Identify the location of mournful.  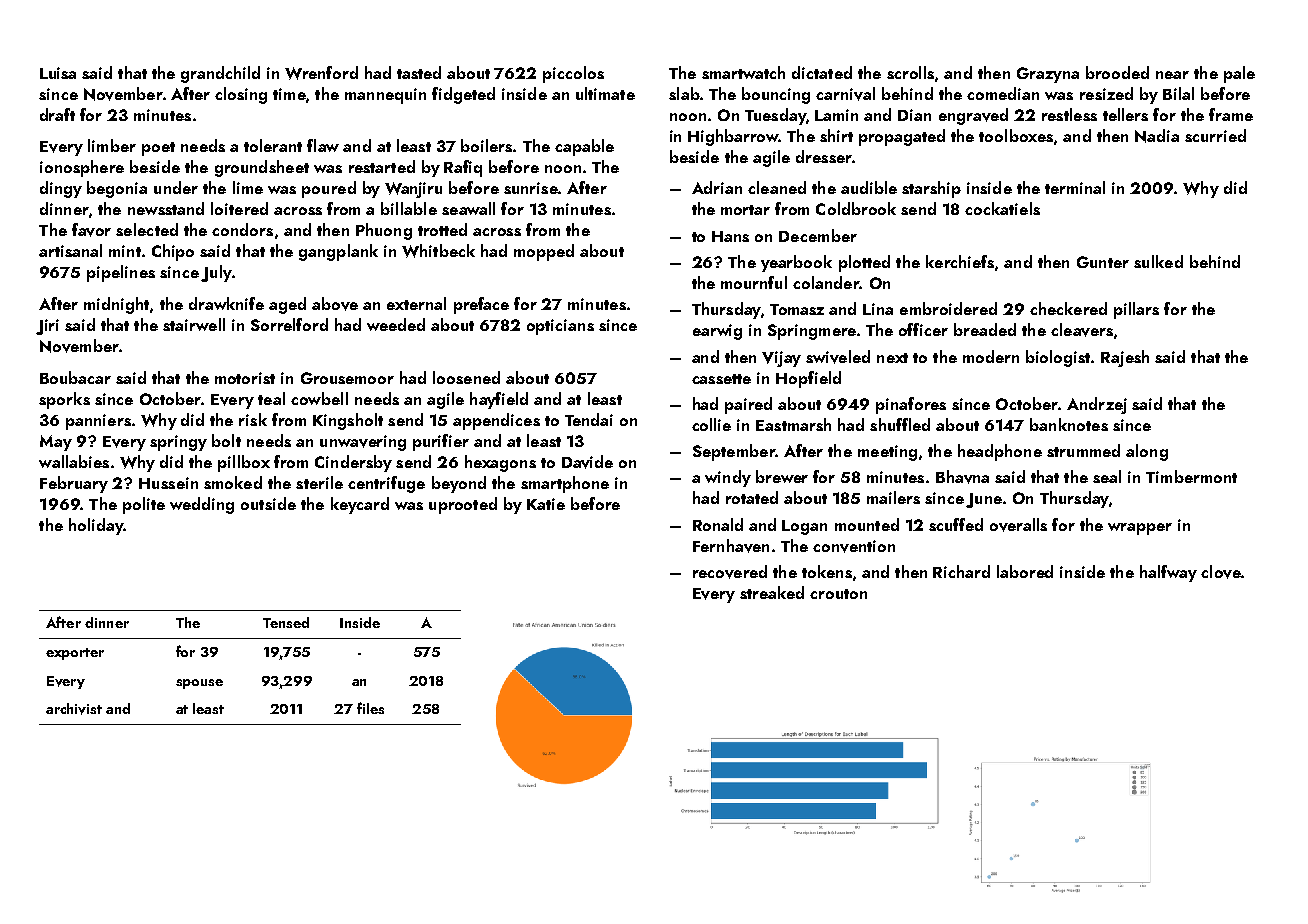
(754, 282).
